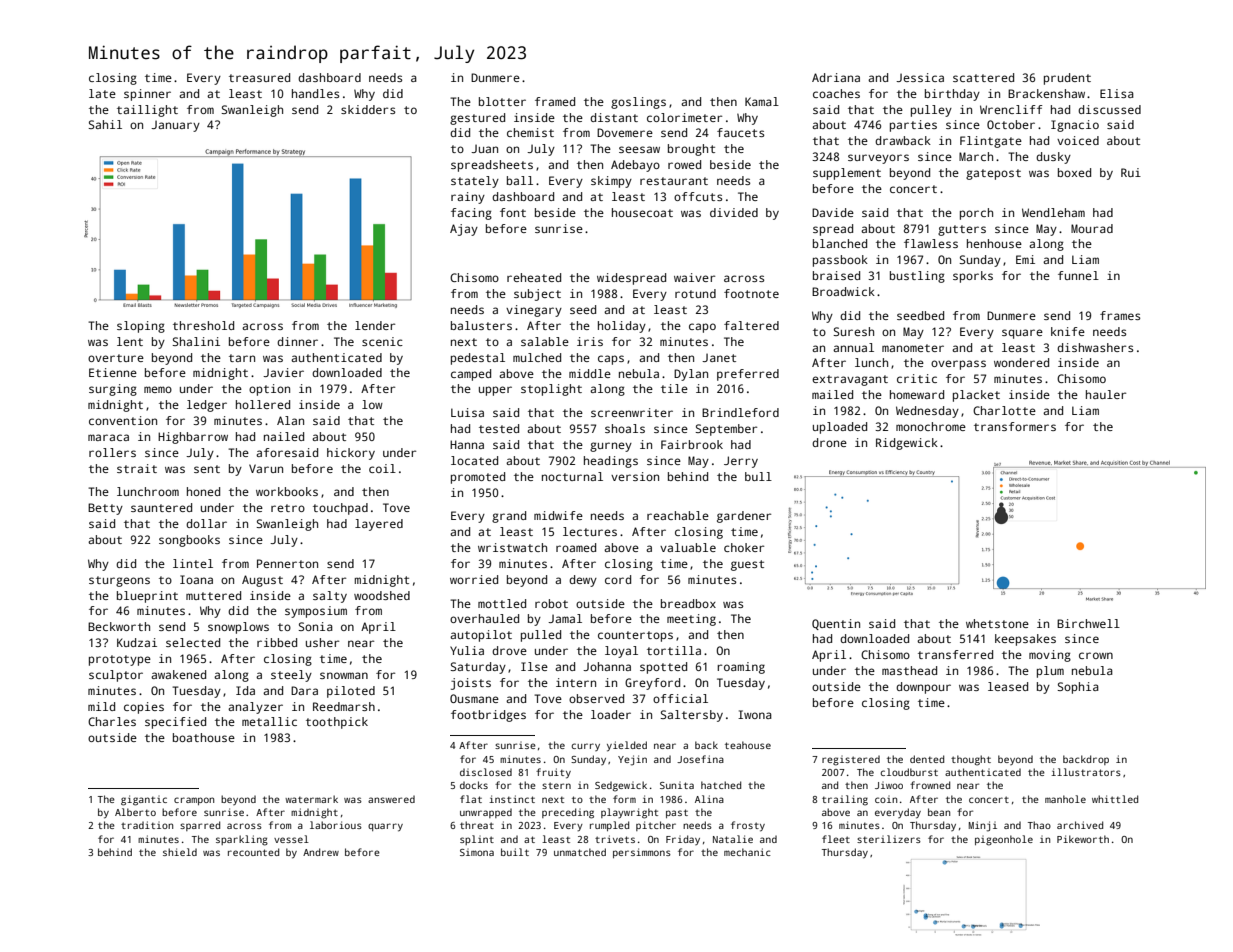  Describe the element at coordinates (1074, 172) in the screenshot. I see `boxed` at that location.
